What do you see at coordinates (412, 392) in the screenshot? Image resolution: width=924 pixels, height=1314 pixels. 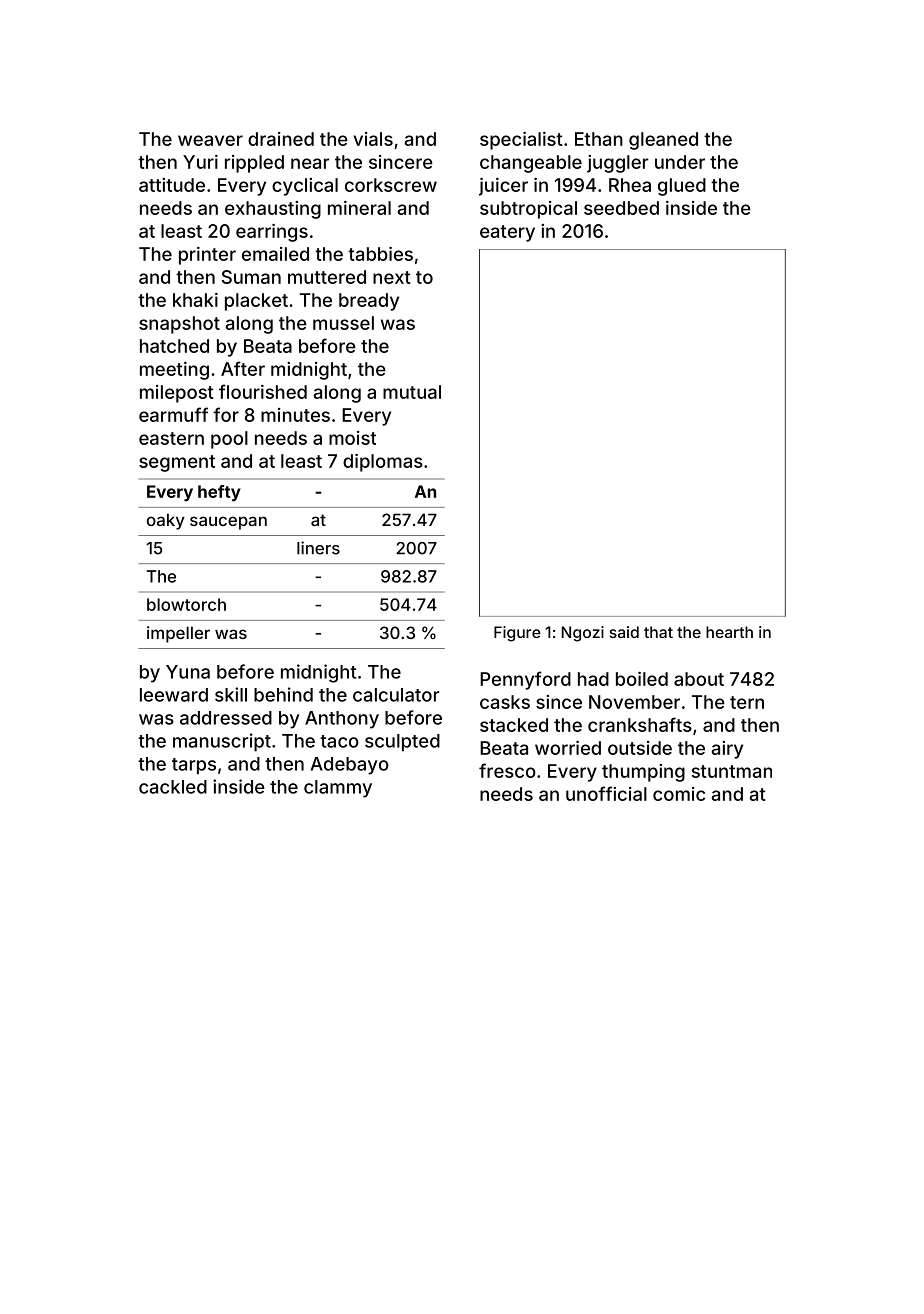 I see `mutual` at bounding box center [412, 392].
